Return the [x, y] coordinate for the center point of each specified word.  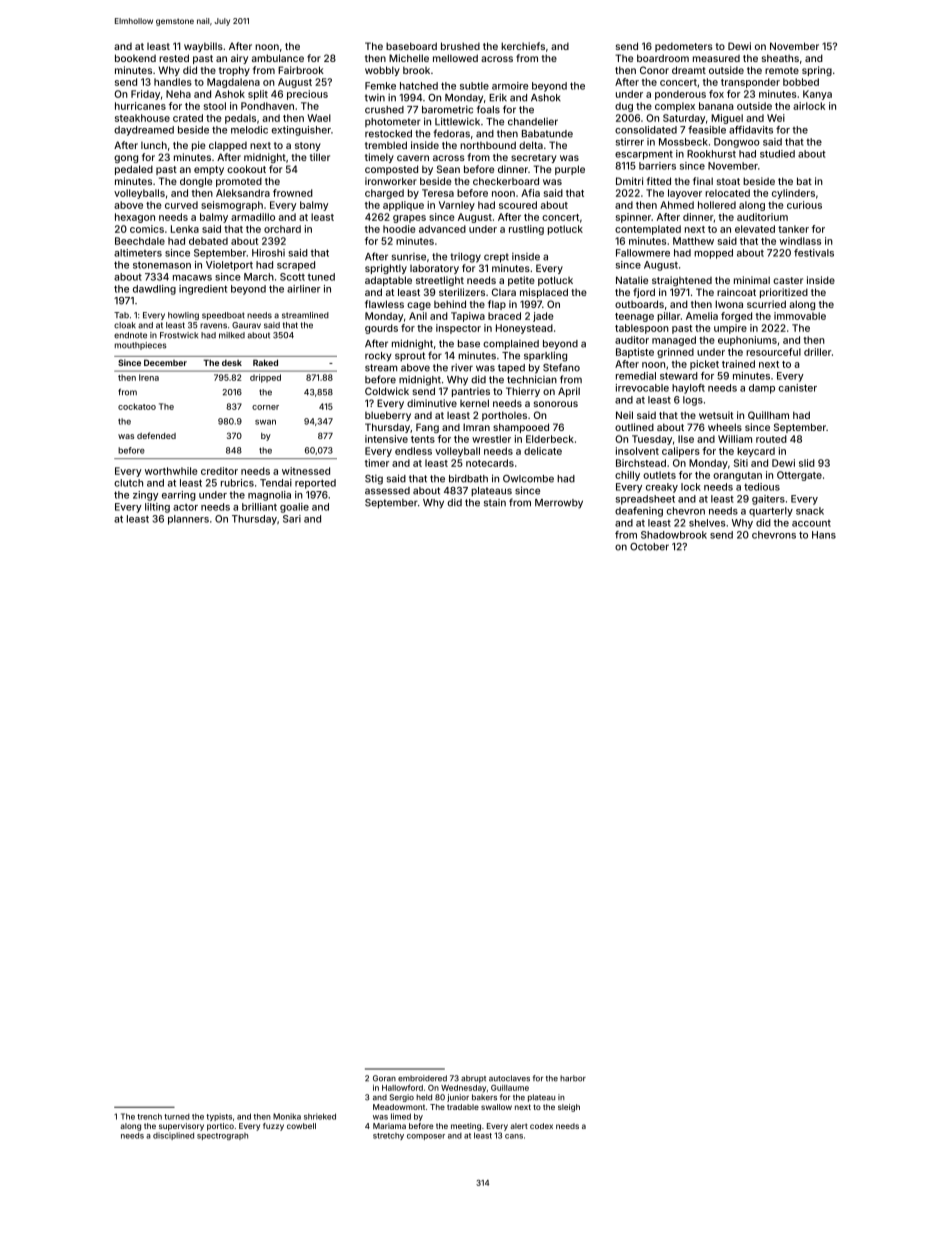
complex [675, 107]
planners [188, 520]
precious [307, 95]
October [649, 547]
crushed [384, 110]
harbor [573, 1078]
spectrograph [222, 1136]
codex [541, 1126]
